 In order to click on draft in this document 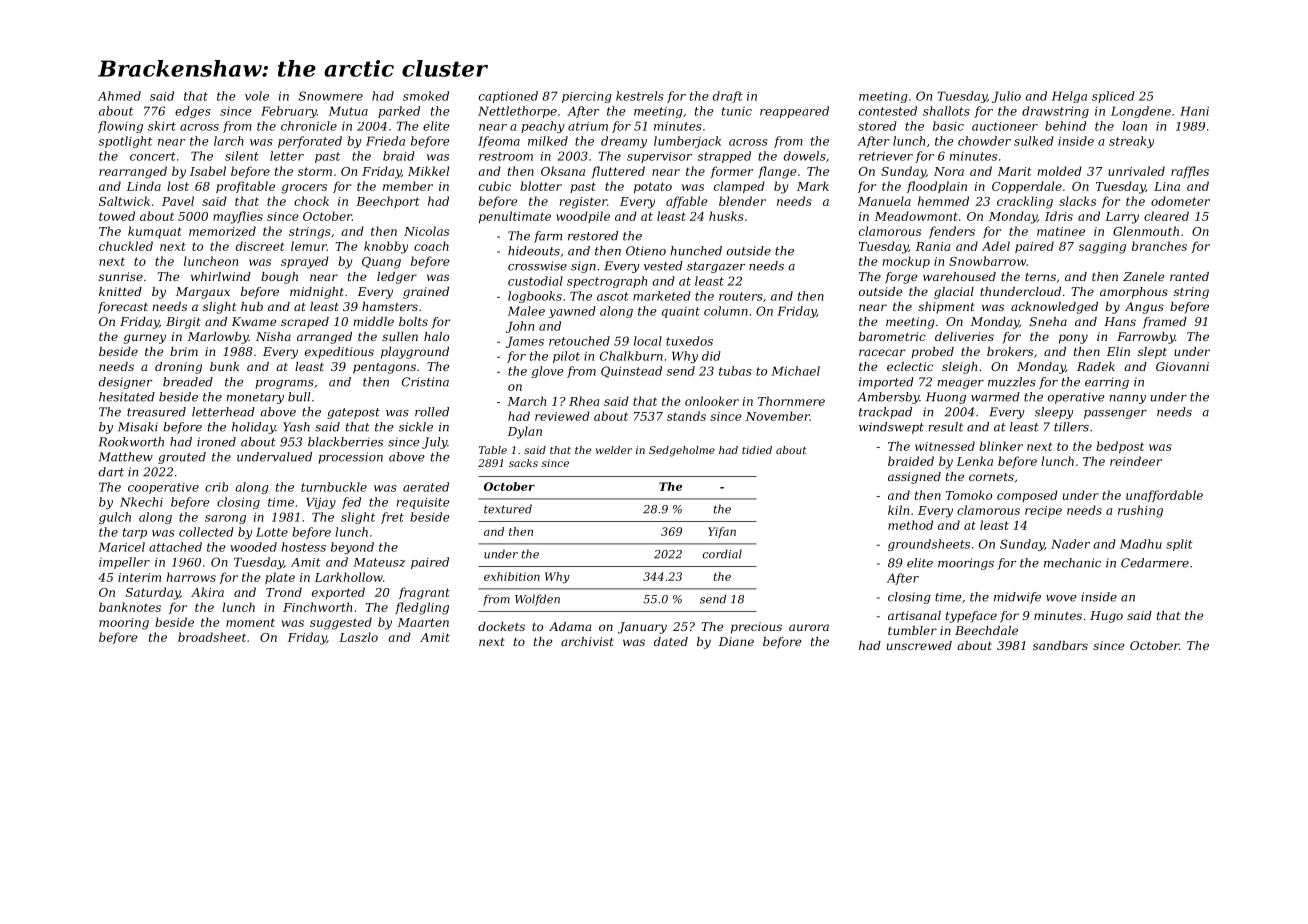, I will do `click(728, 97)`.
